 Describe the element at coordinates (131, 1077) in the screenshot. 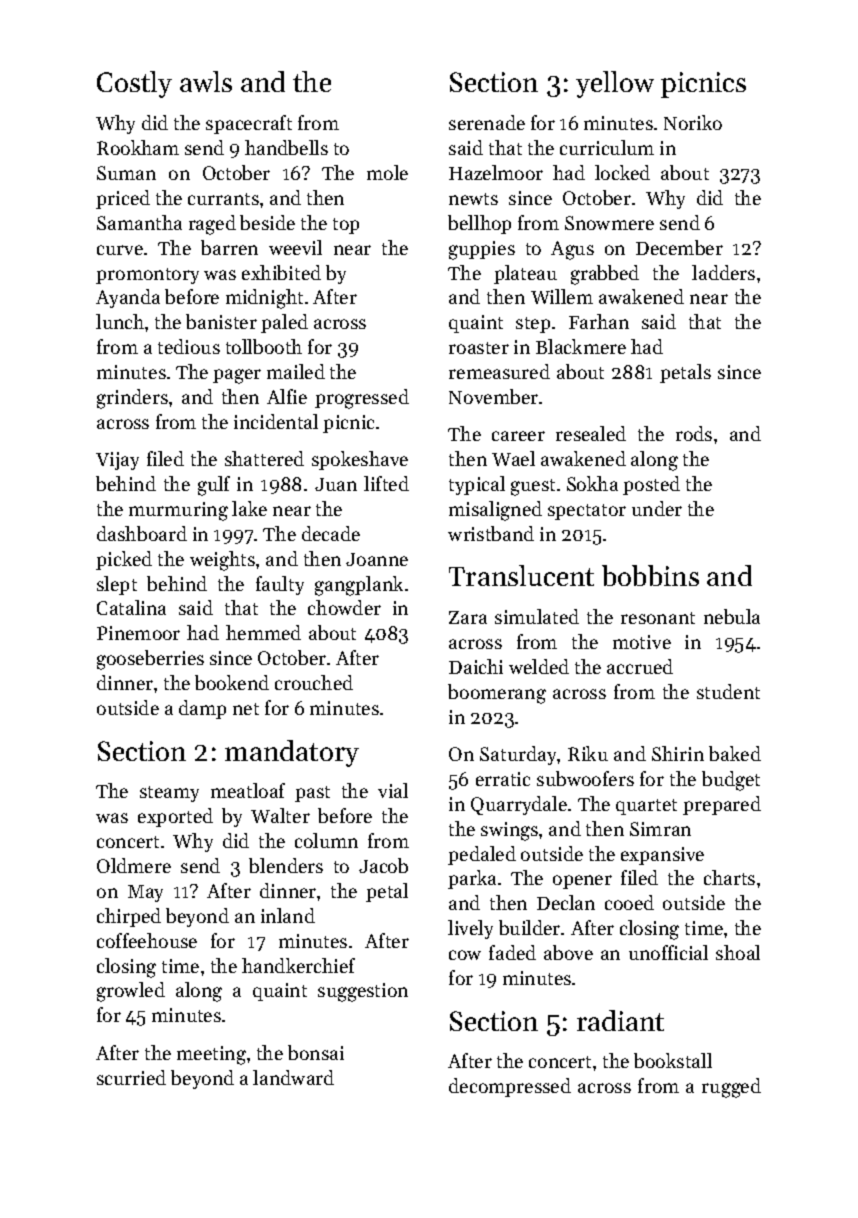

I see `scurried` at that location.
